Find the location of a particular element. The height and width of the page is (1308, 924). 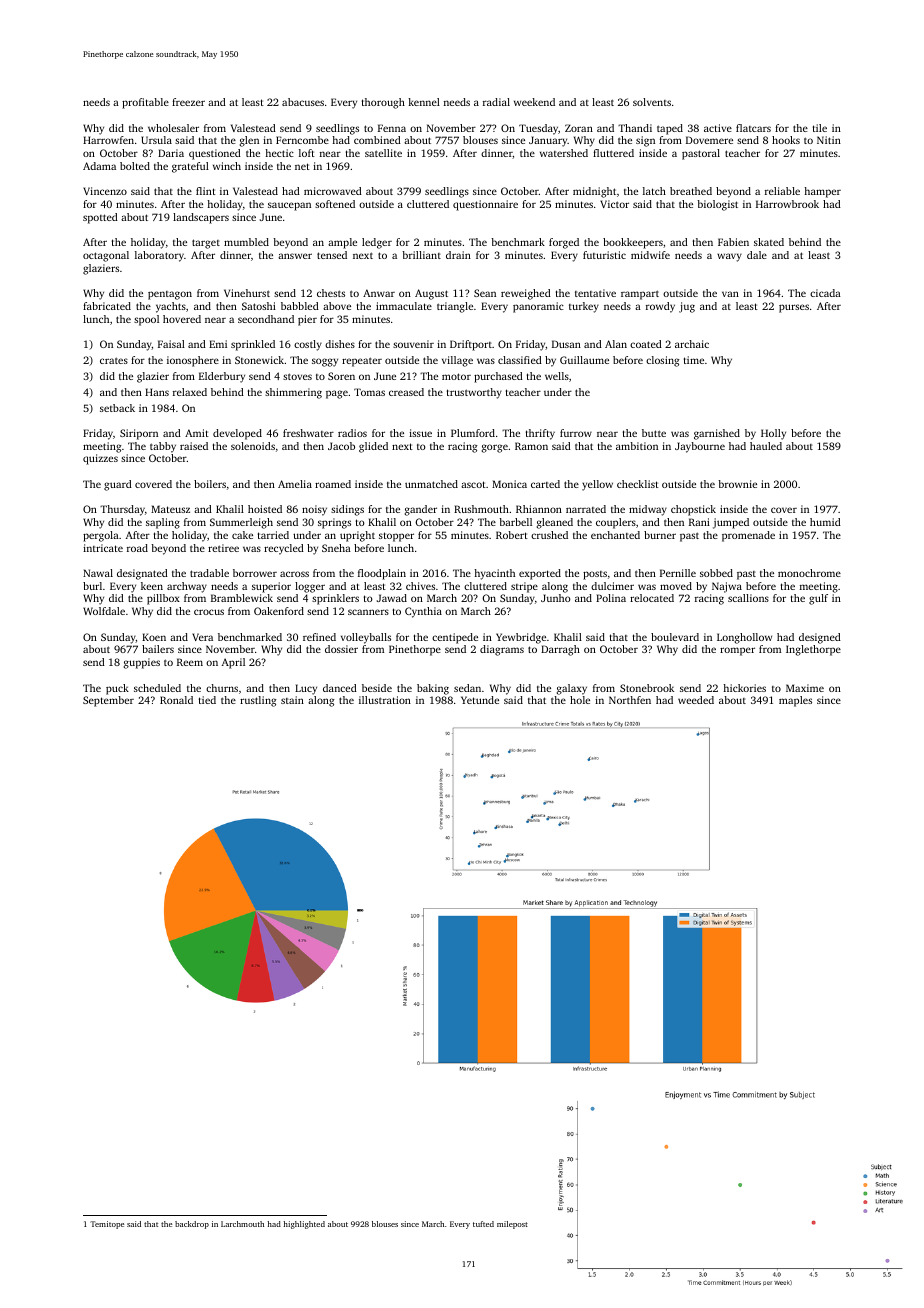

freezer is located at coordinates (188, 102).
